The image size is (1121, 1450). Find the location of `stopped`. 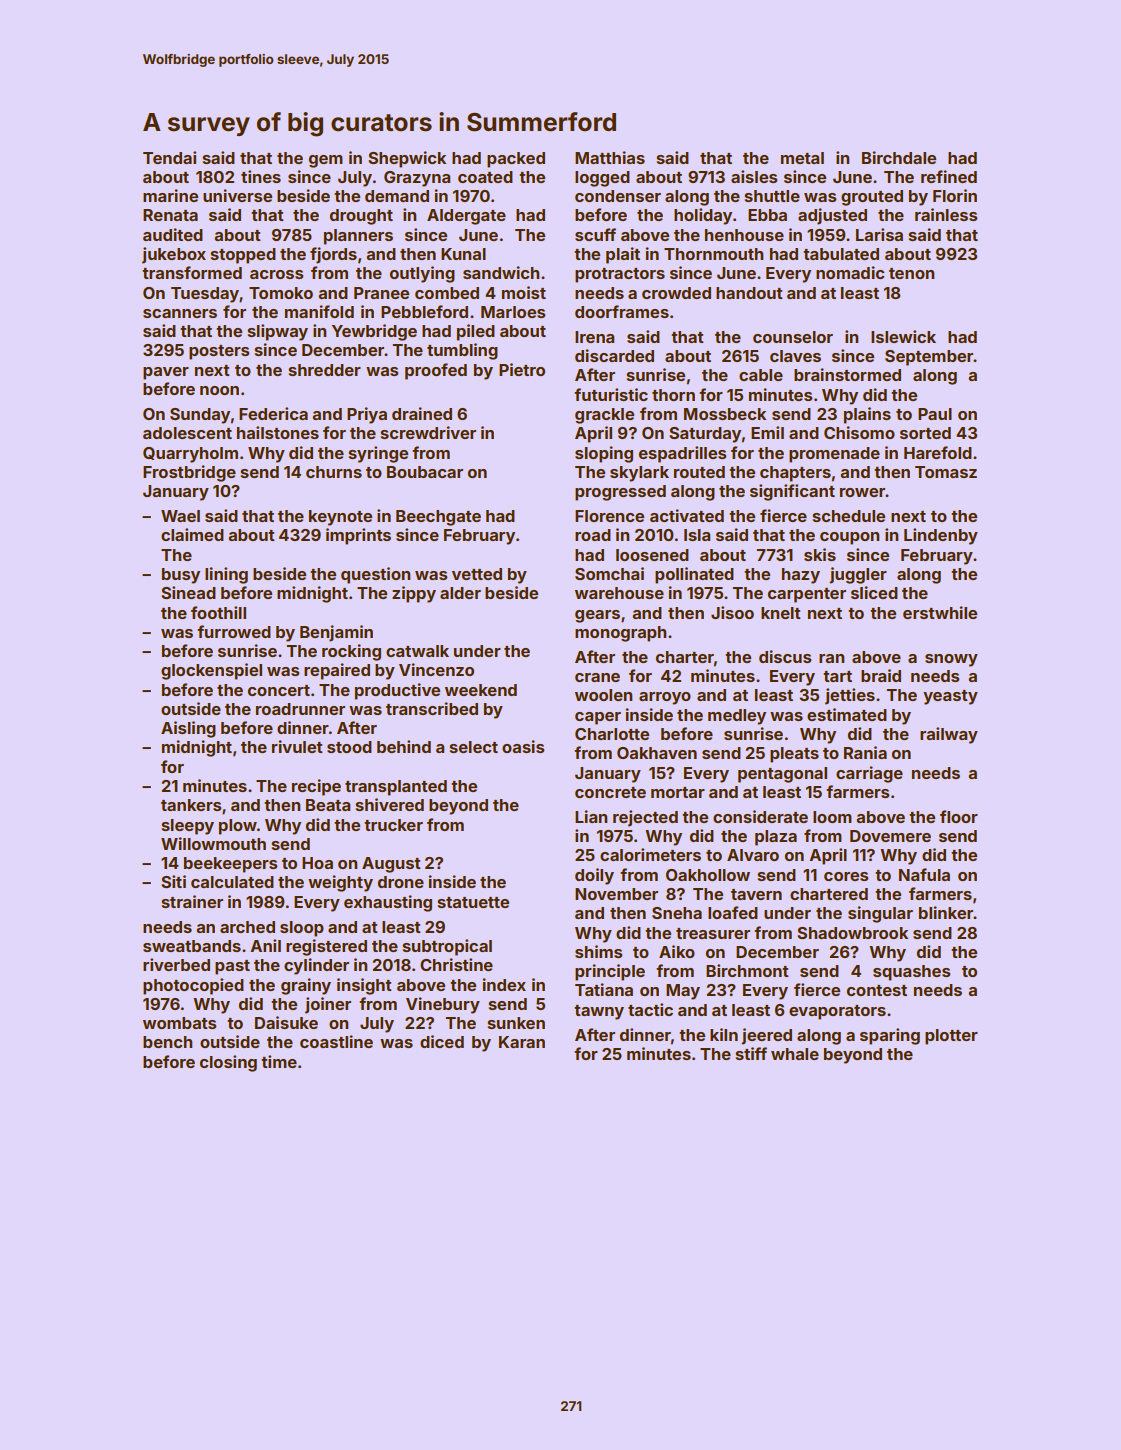

stopped is located at coordinates (243, 256).
